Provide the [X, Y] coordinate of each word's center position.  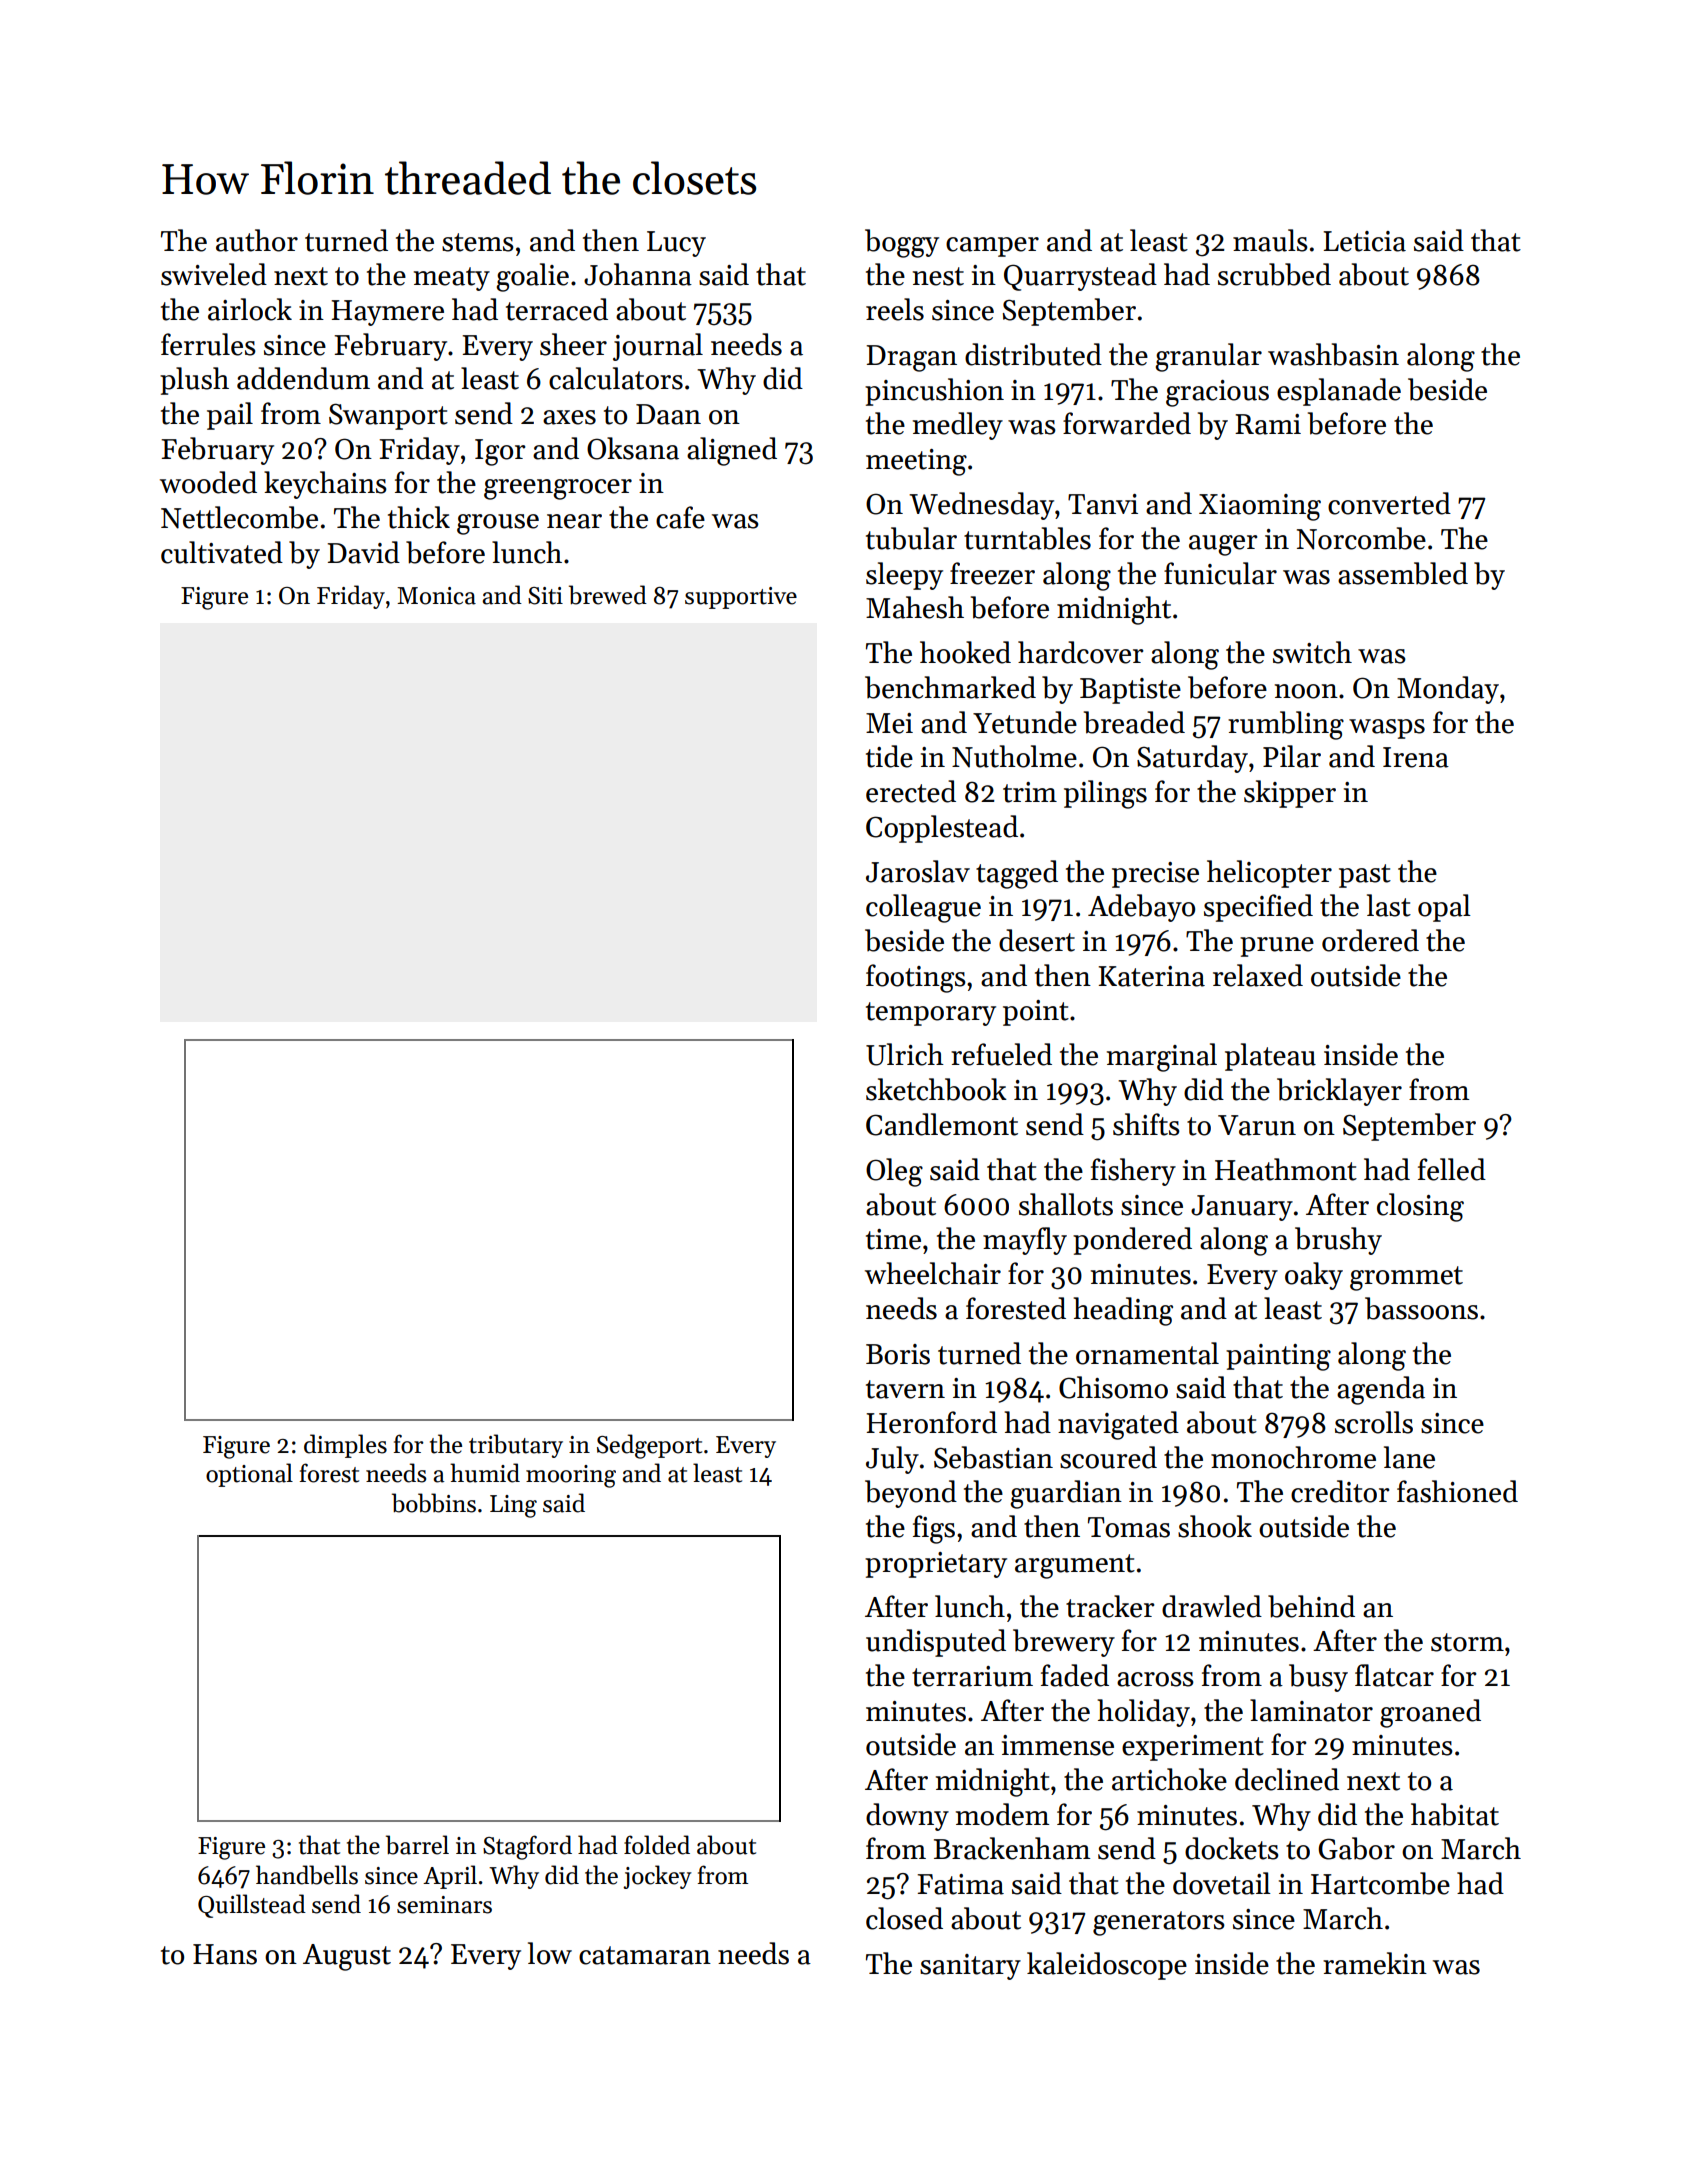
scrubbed [1274, 274]
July [892, 1460]
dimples [345, 1446]
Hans [225, 1954]
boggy [902, 243]
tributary [516, 1446]
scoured [1108, 1457]
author [257, 240]
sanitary [970, 1967]
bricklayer [1339, 1092]
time [893, 1239]
